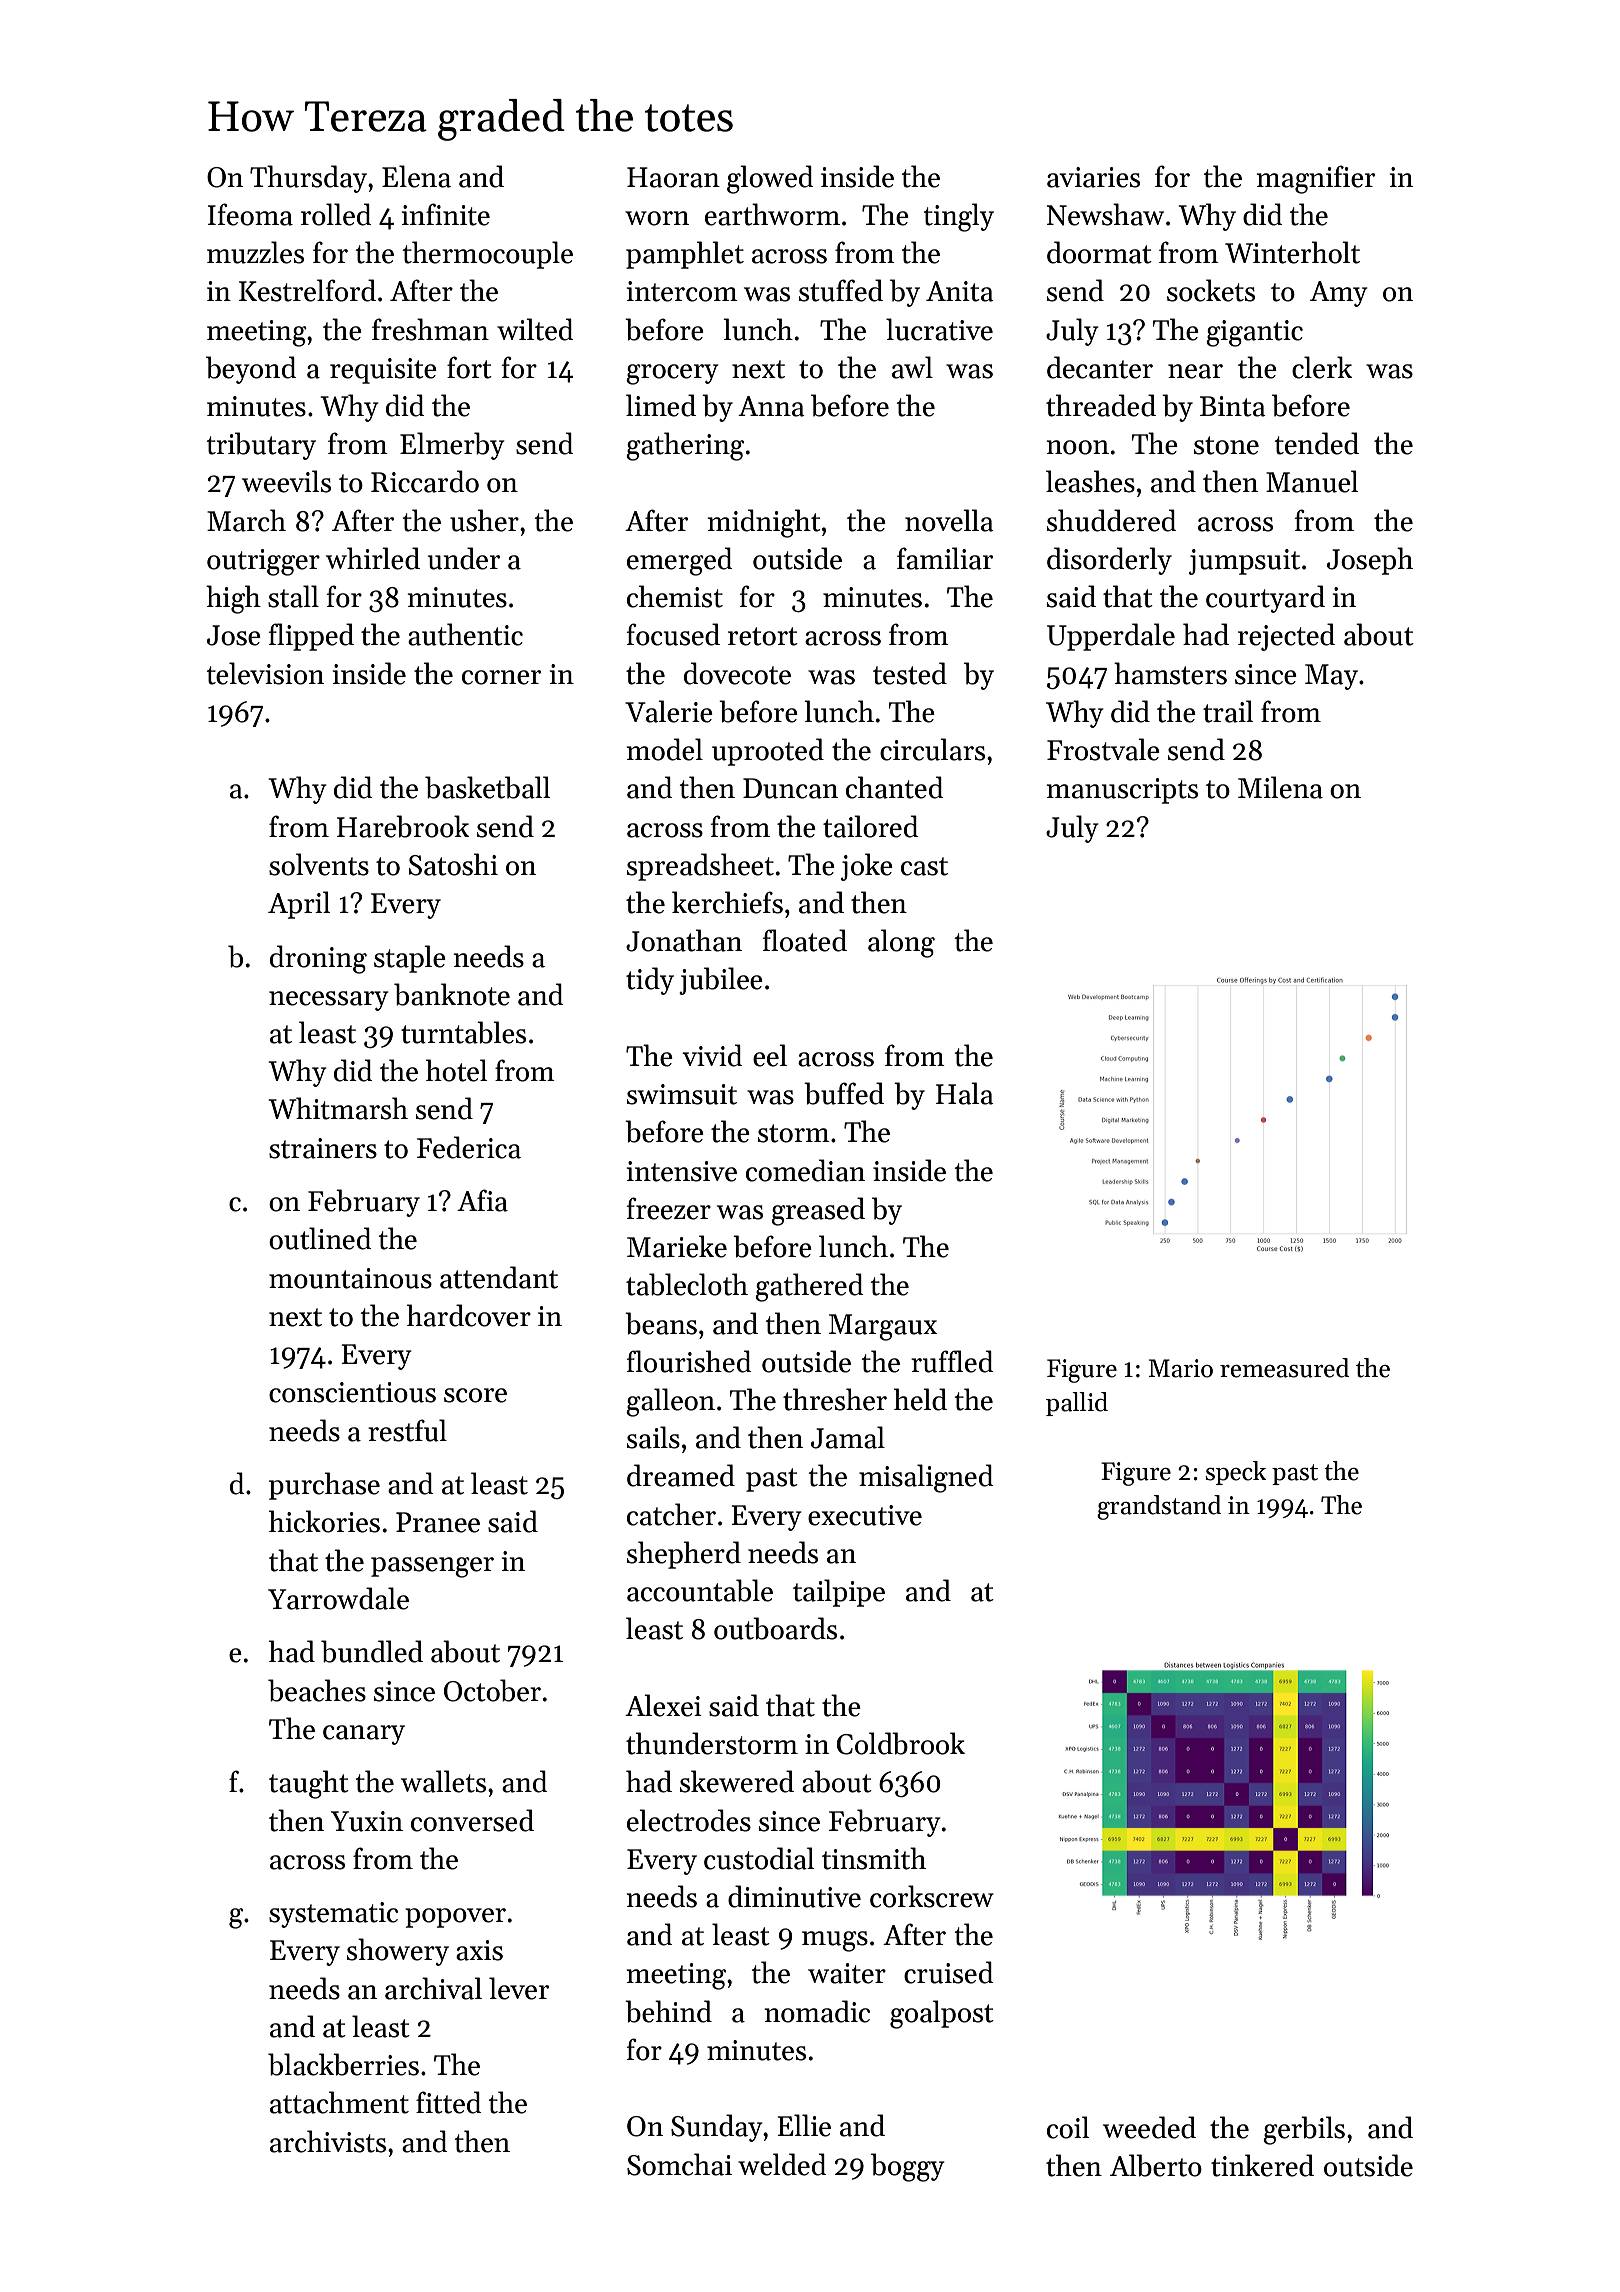 Image resolution: width=1620 pixels, height=2292 pixels. Describe the element at coordinates (908, 2167) in the screenshot. I see `boggy` at that location.
